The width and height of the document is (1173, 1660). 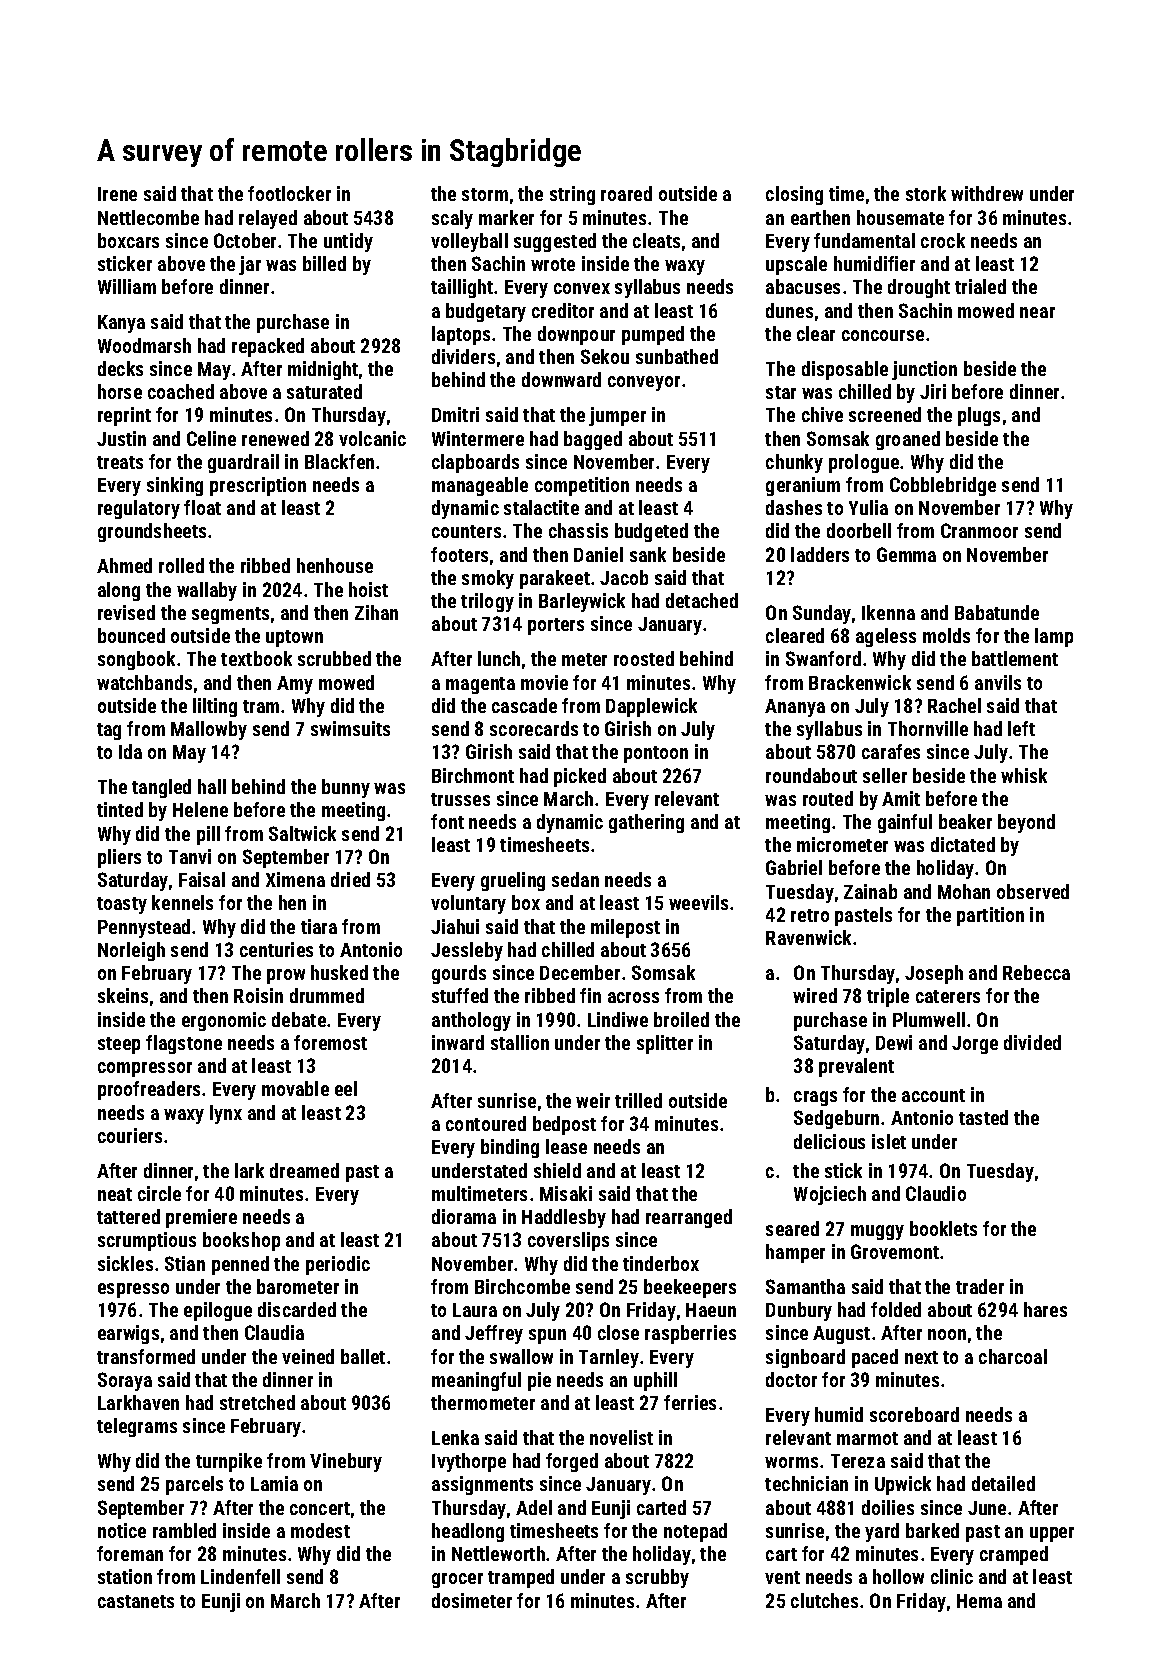 I want to click on Dmitri, so click(x=455, y=414).
